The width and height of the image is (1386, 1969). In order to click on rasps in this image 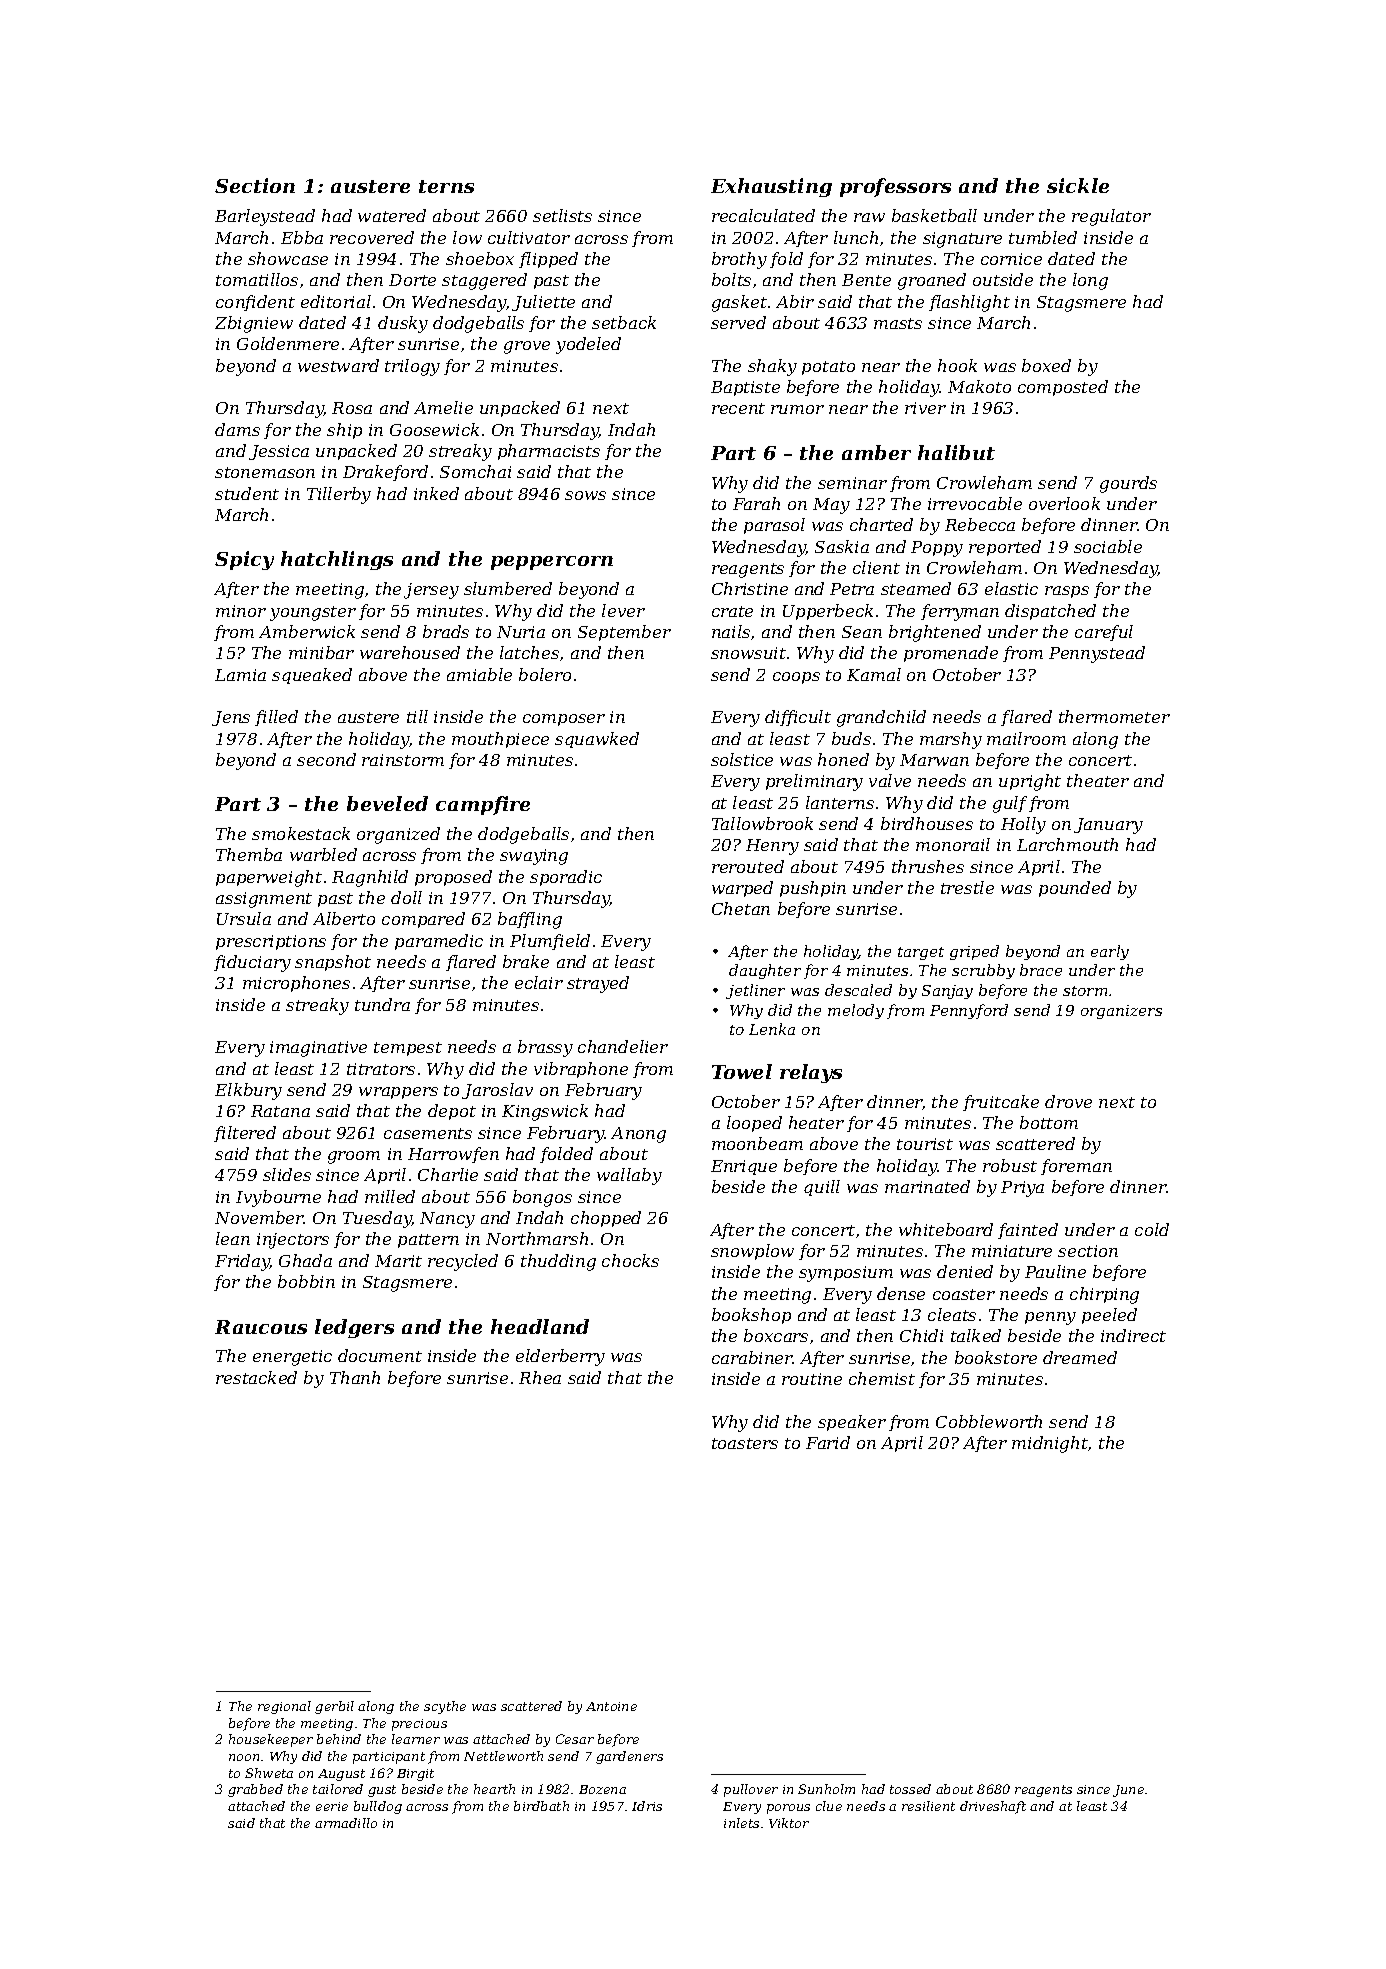, I will do `click(1067, 592)`.
